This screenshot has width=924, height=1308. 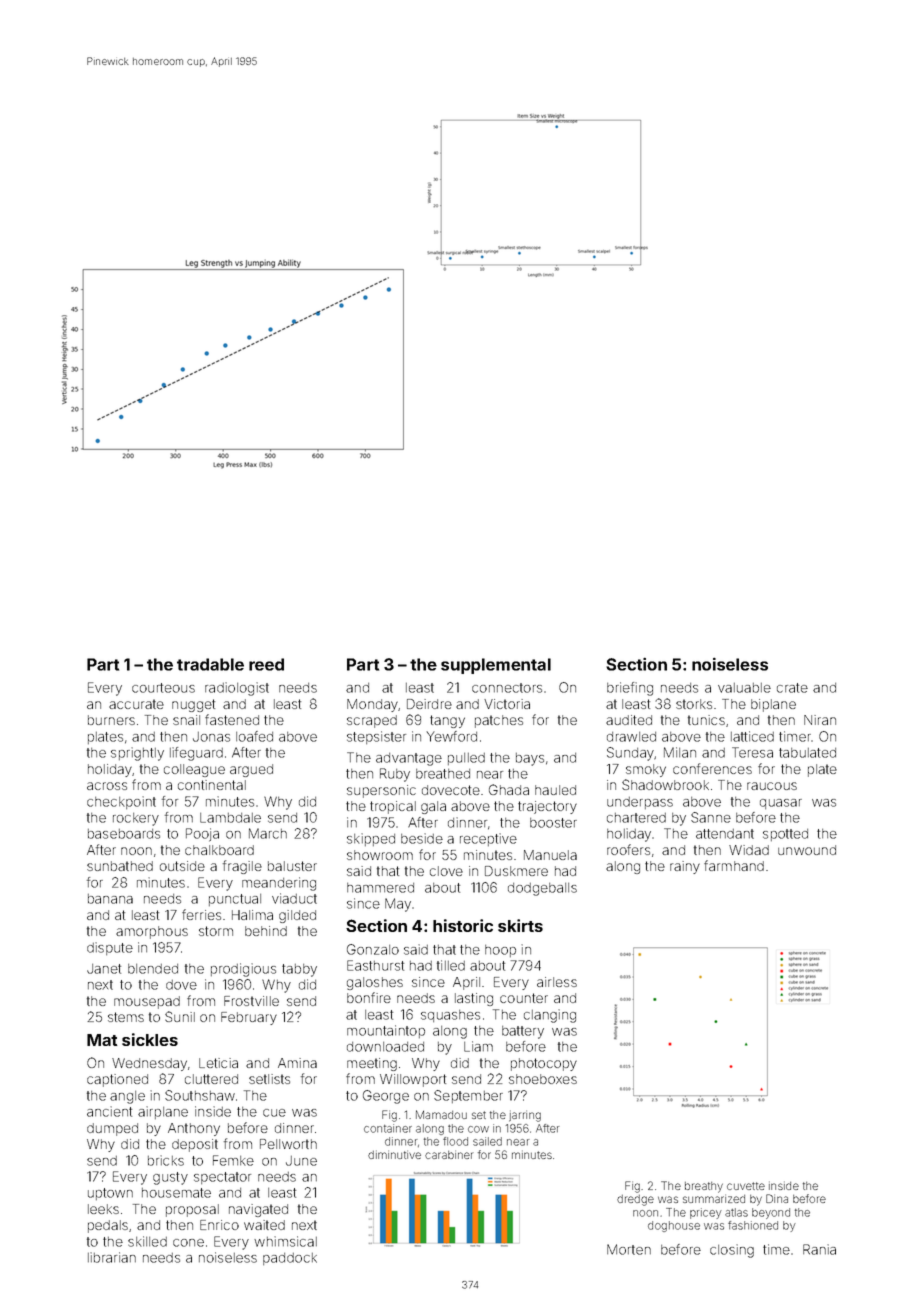 I want to click on shoeboxes, so click(x=543, y=1079).
